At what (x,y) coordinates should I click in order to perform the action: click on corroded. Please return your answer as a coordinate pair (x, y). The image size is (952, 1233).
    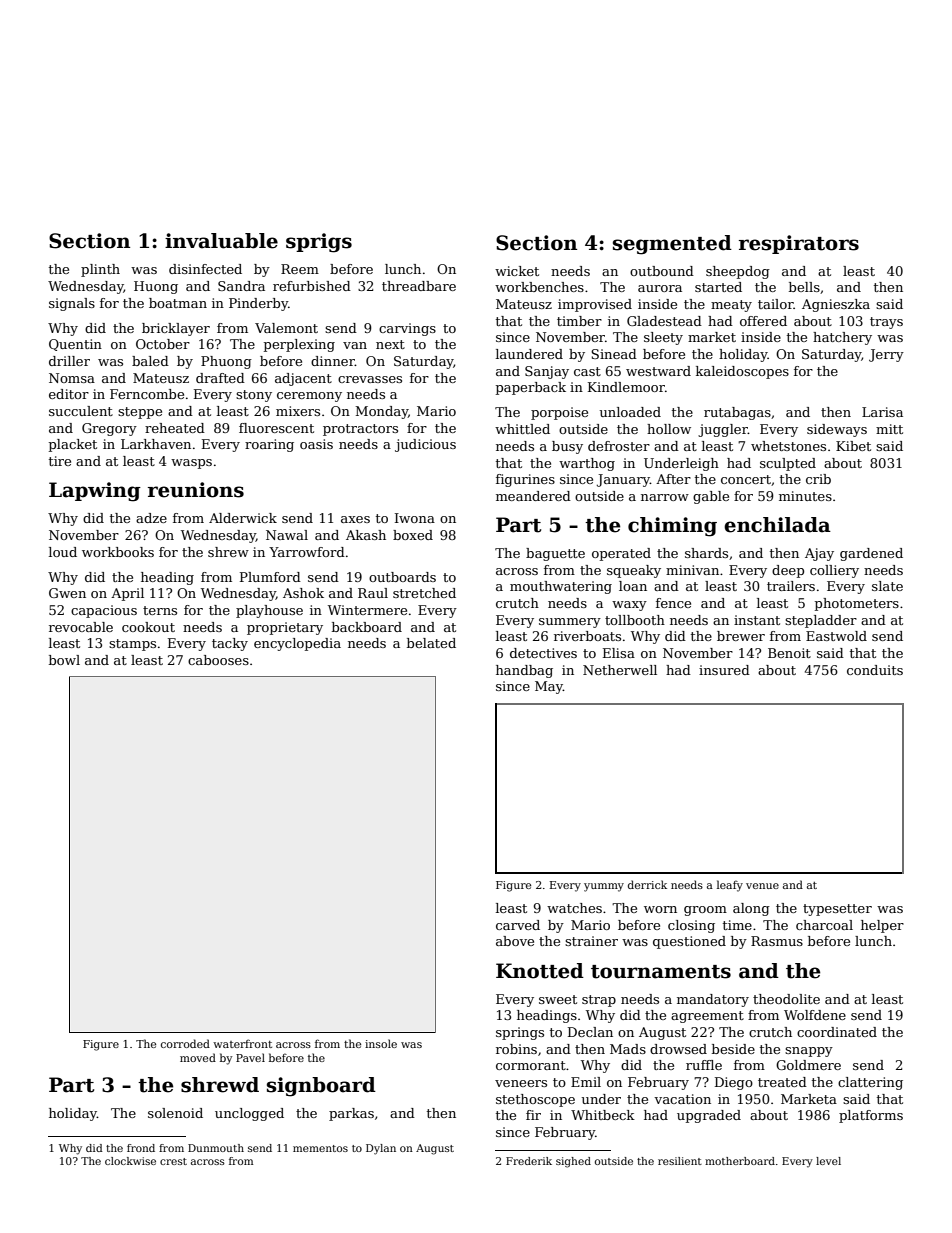
    Looking at the image, I should click on (185, 1043).
